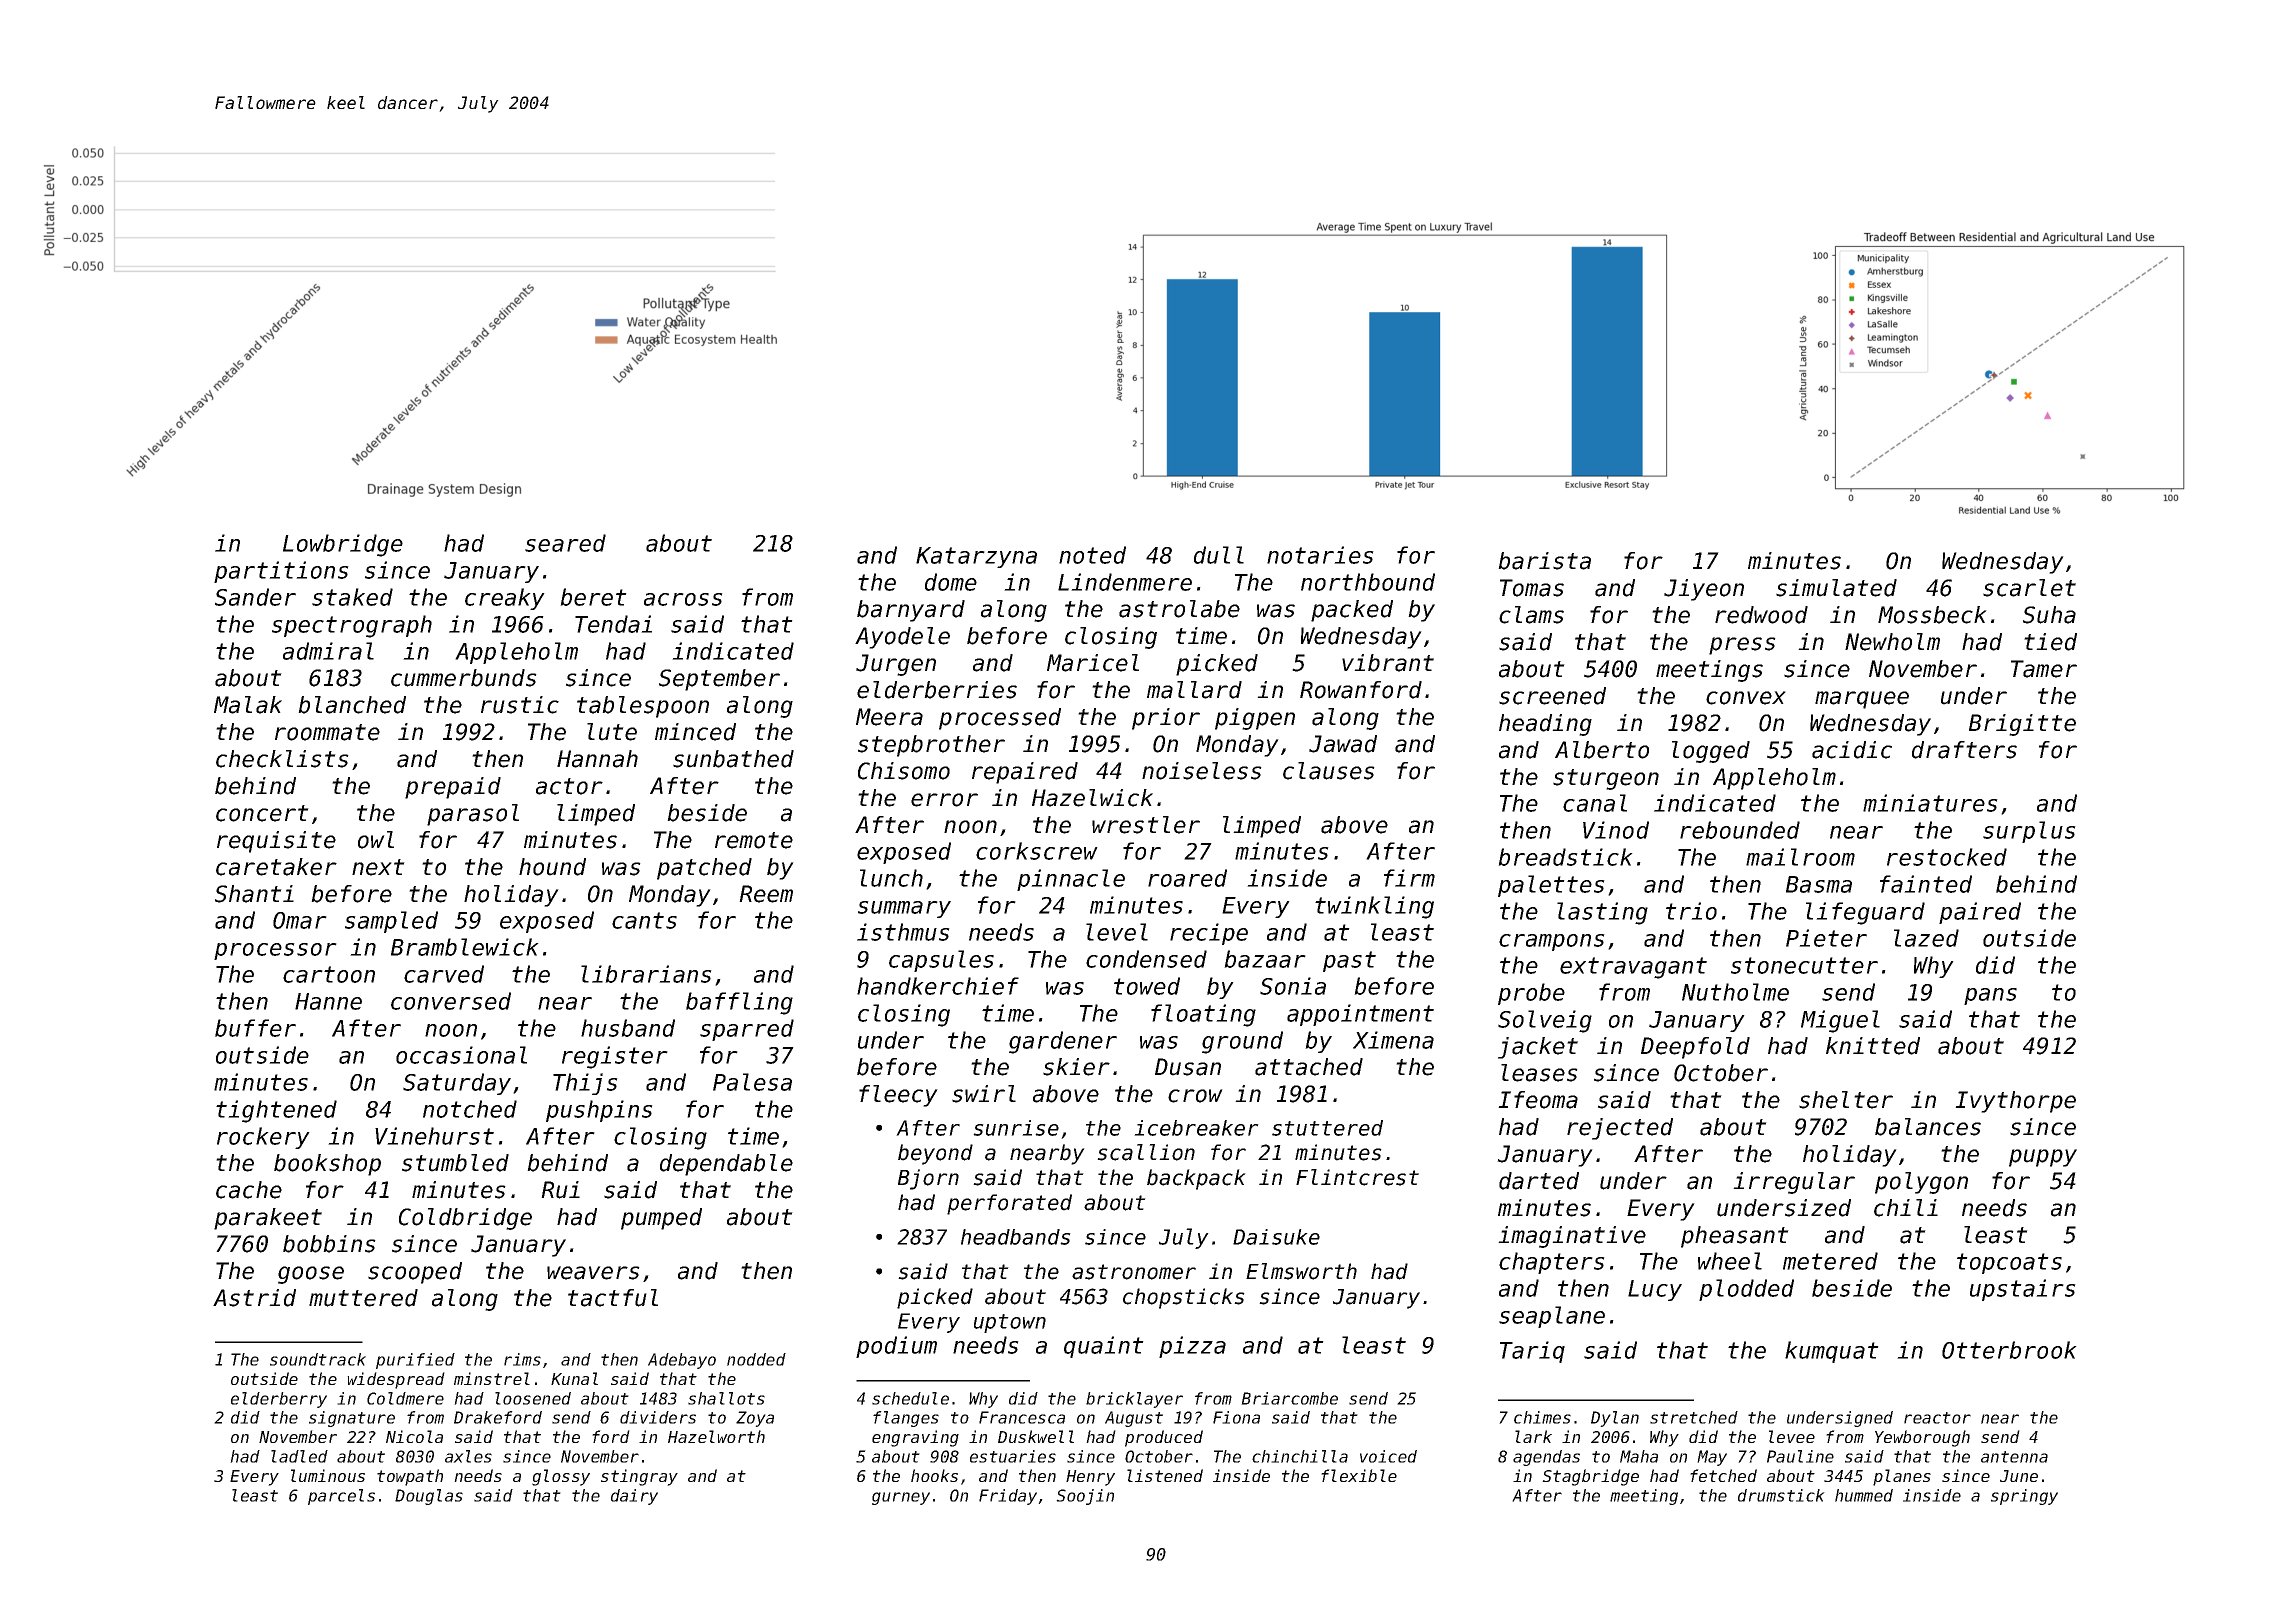  I want to click on owl, so click(376, 840).
